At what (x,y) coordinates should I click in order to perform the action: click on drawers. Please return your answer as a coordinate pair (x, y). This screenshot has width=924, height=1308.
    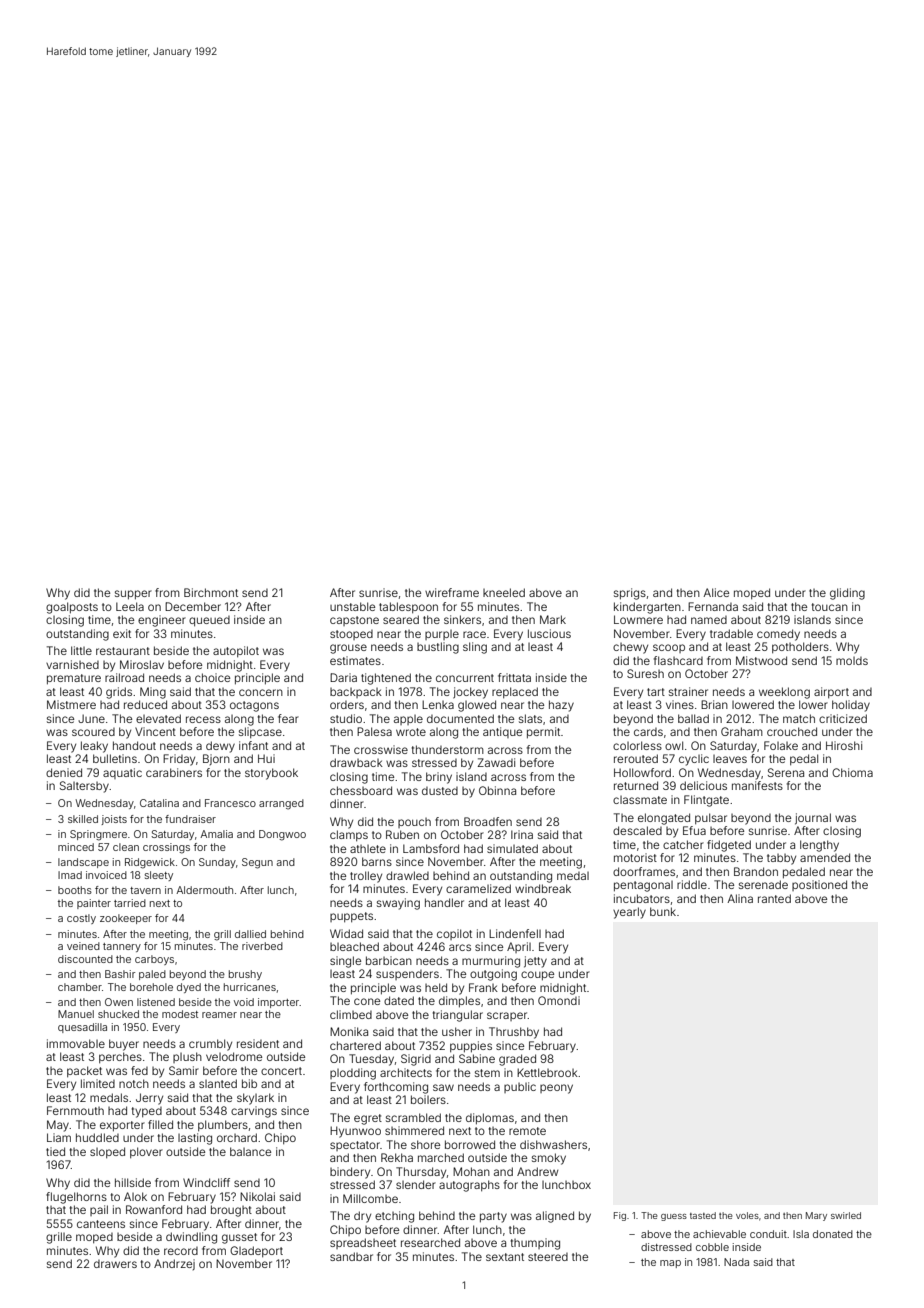
    Looking at the image, I should click on (115, 1264).
